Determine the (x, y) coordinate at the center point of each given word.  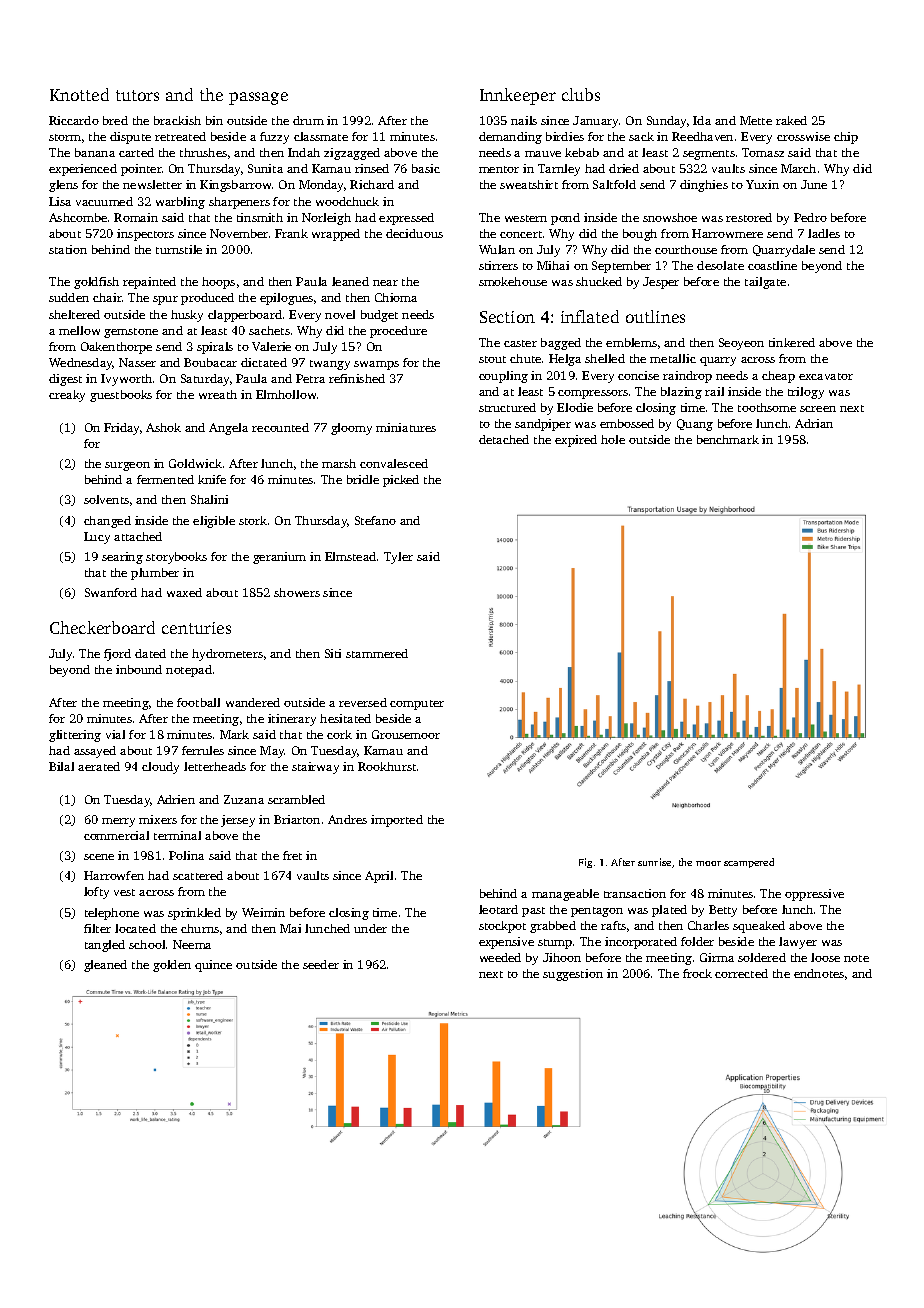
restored (749, 217)
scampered (749, 863)
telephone (112, 914)
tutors (137, 95)
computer (417, 705)
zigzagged (352, 154)
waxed (184, 592)
